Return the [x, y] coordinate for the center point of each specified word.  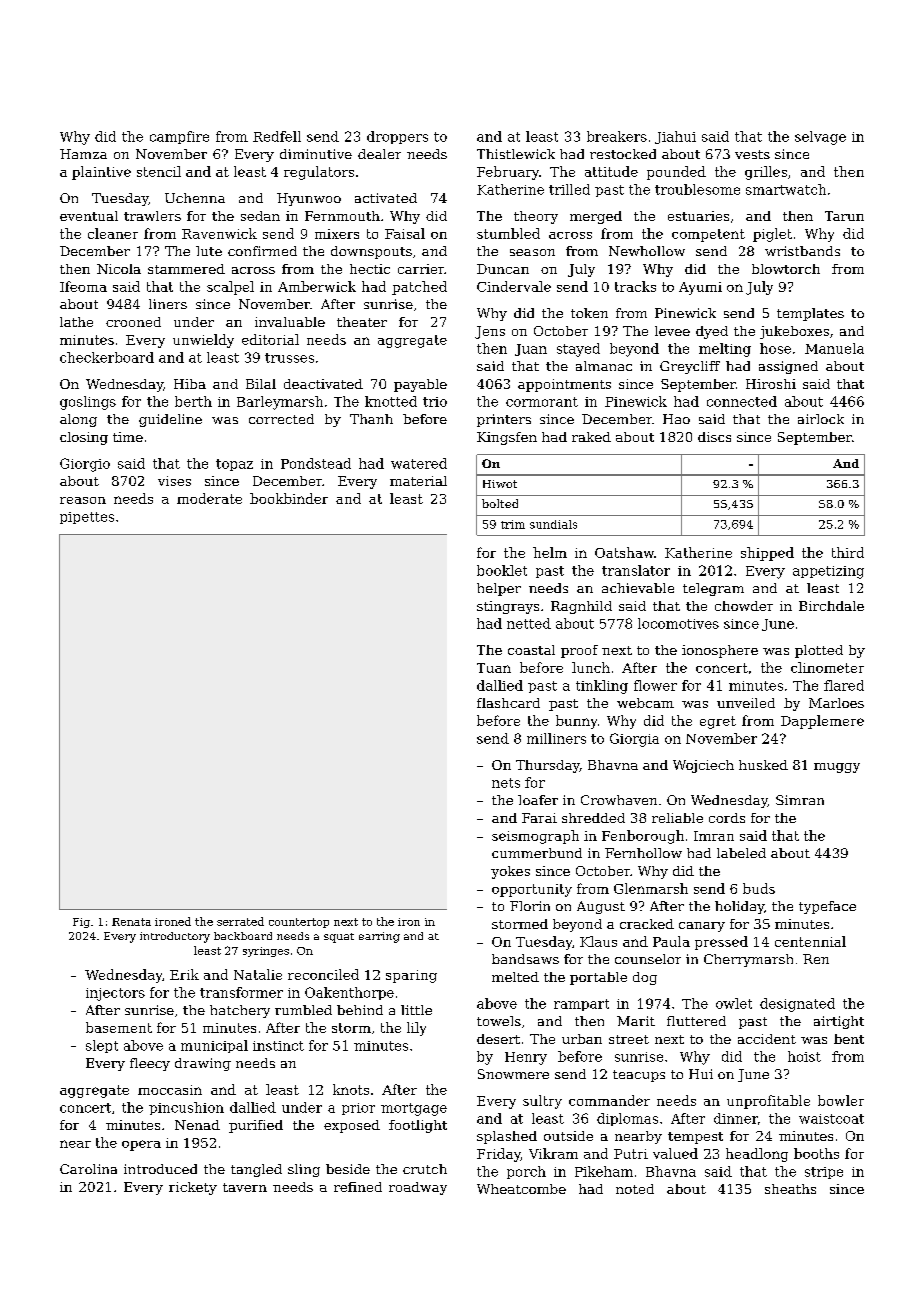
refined [358, 1187]
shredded [593, 818]
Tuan [494, 668]
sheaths [790, 1189]
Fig [81, 923]
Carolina [88, 1169]
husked [763, 765]
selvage [820, 138]
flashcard [508, 703]
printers [504, 420]
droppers [397, 137]
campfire [179, 137]
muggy [837, 768]
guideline [170, 420]
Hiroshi [771, 384]
